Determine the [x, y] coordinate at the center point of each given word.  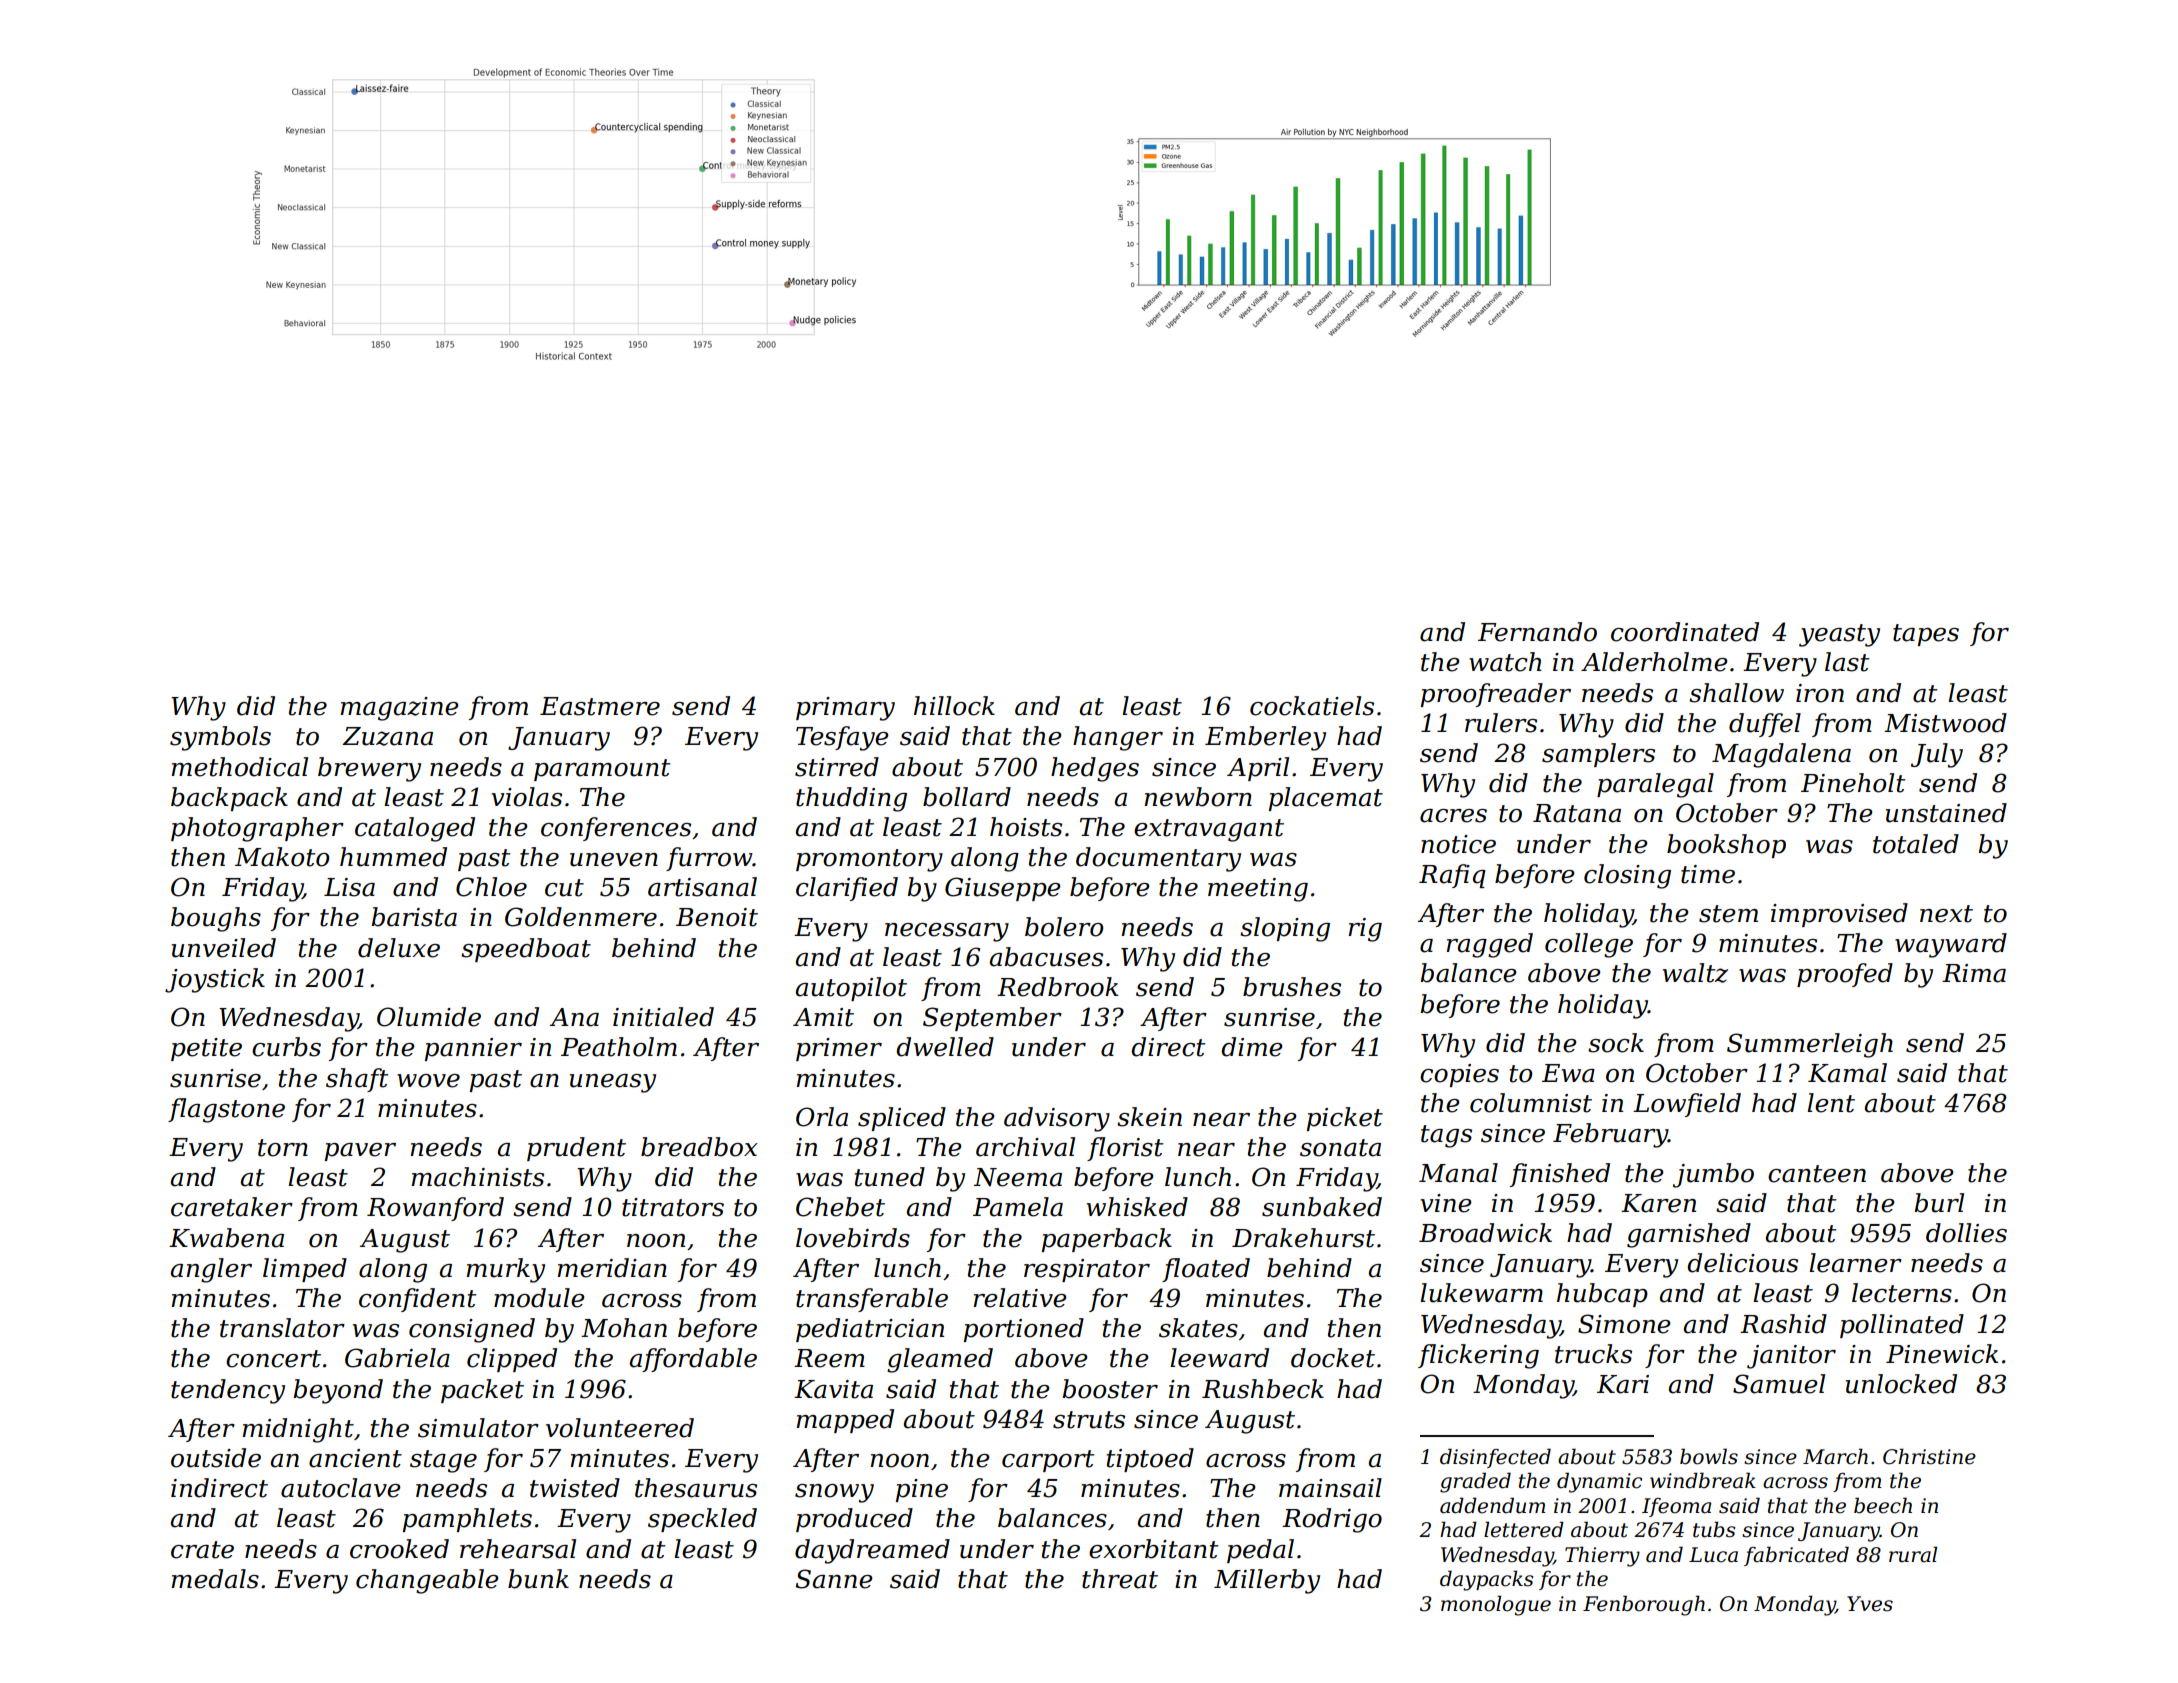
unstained [1946, 813]
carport [1048, 1461]
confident [418, 1300]
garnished [1689, 1235]
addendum [1493, 1505]
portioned [1024, 1330]
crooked [399, 1549]
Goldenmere [581, 917]
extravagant [1209, 830]
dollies [1966, 1233]
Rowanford [435, 1209]
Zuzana [387, 736]
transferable [872, 1300]
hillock [954, 706]
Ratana [1577, 813]
